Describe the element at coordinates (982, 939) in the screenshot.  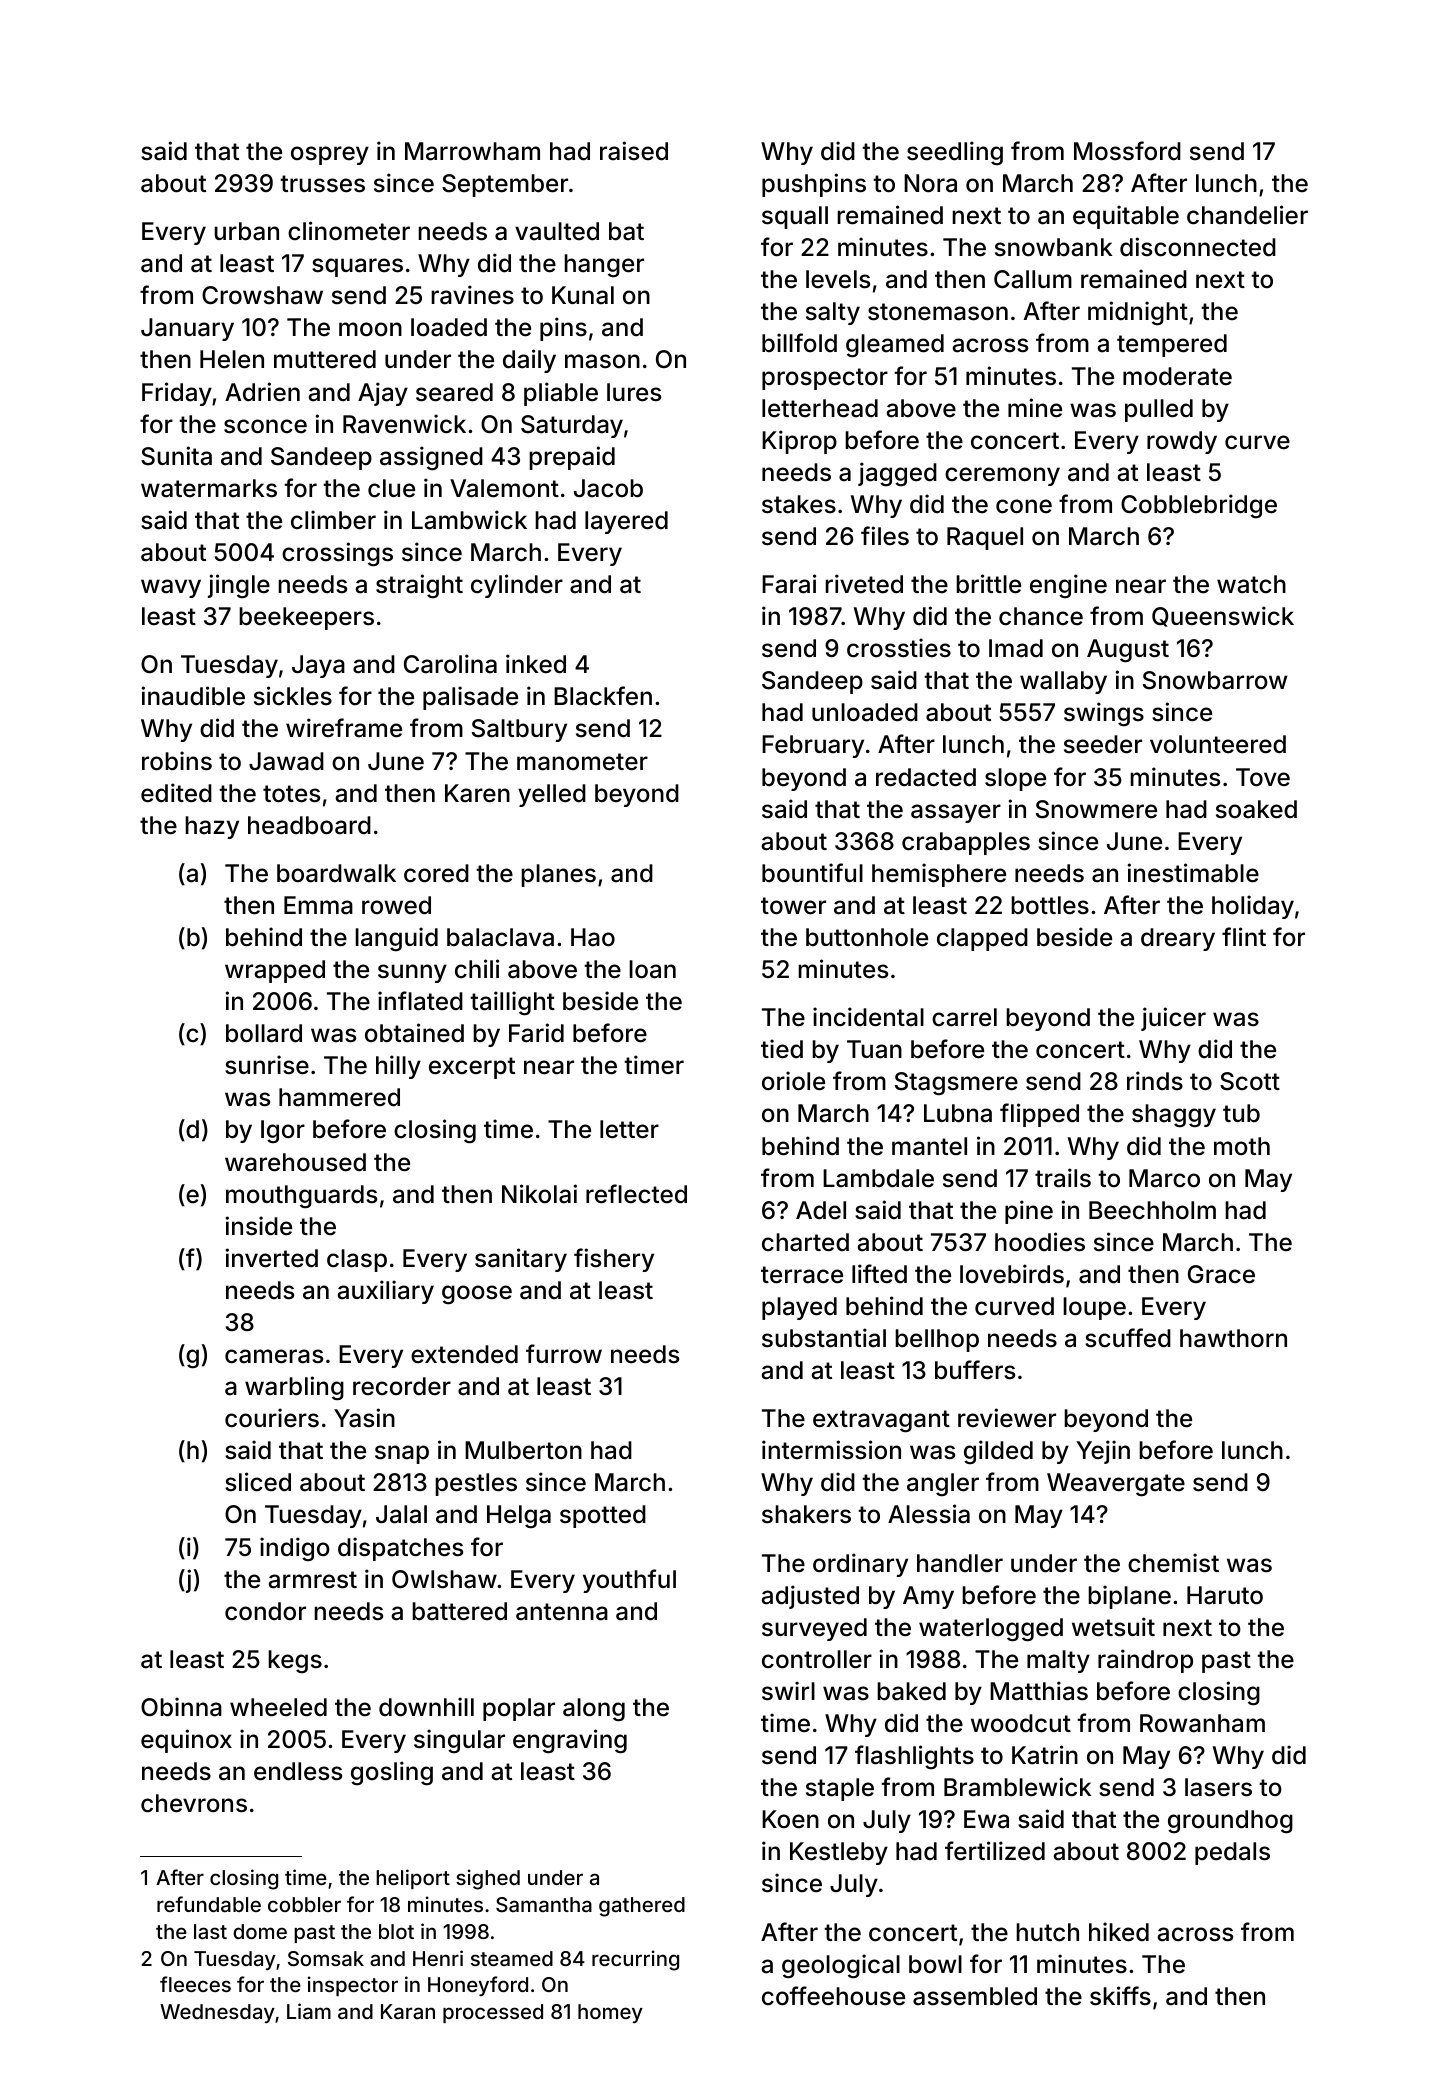
I see `clapped` at that location.
